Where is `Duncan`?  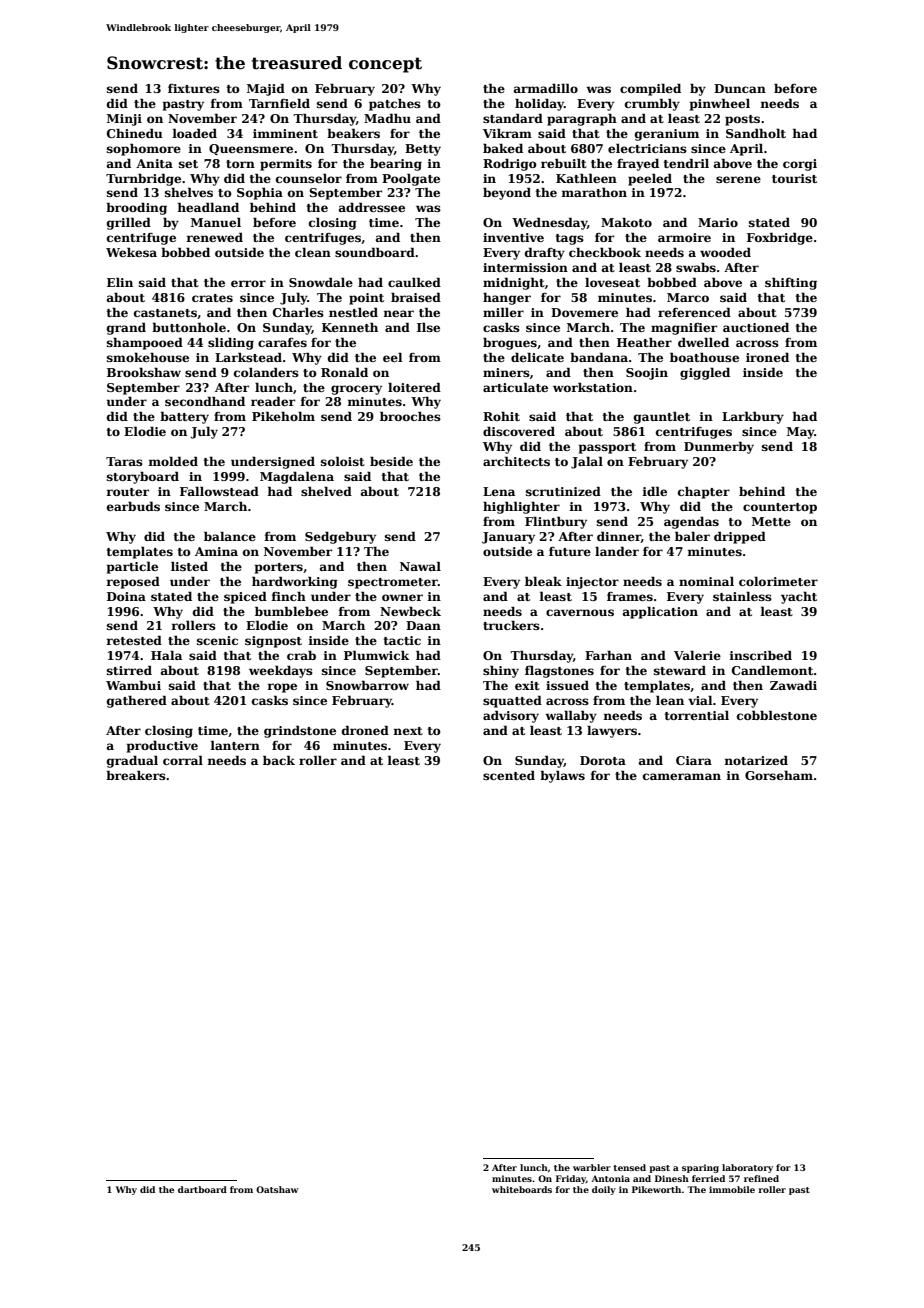 Duncan is located at coordinates (740, 88).
